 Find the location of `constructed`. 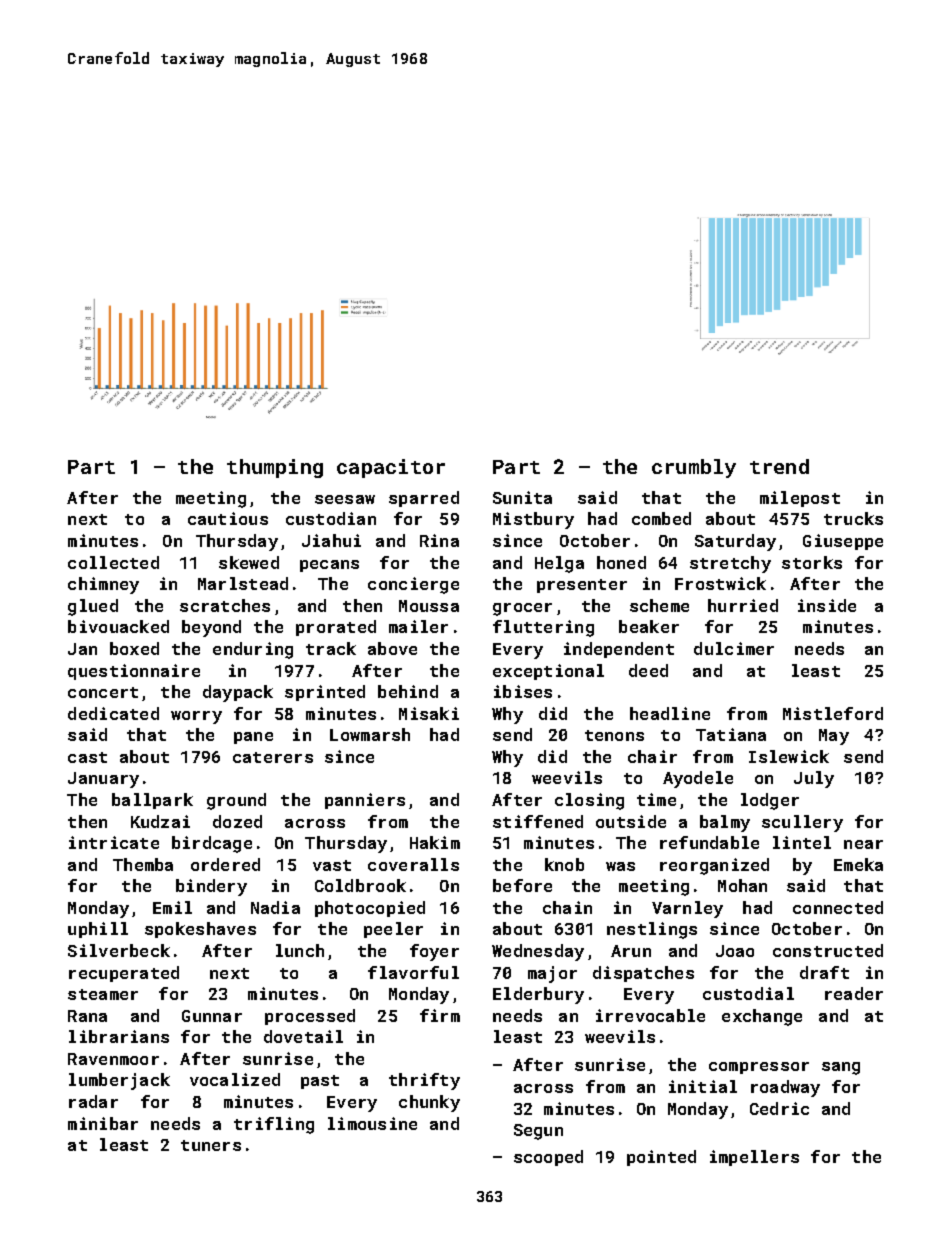

constructed is located at coordinates (828, 950).
